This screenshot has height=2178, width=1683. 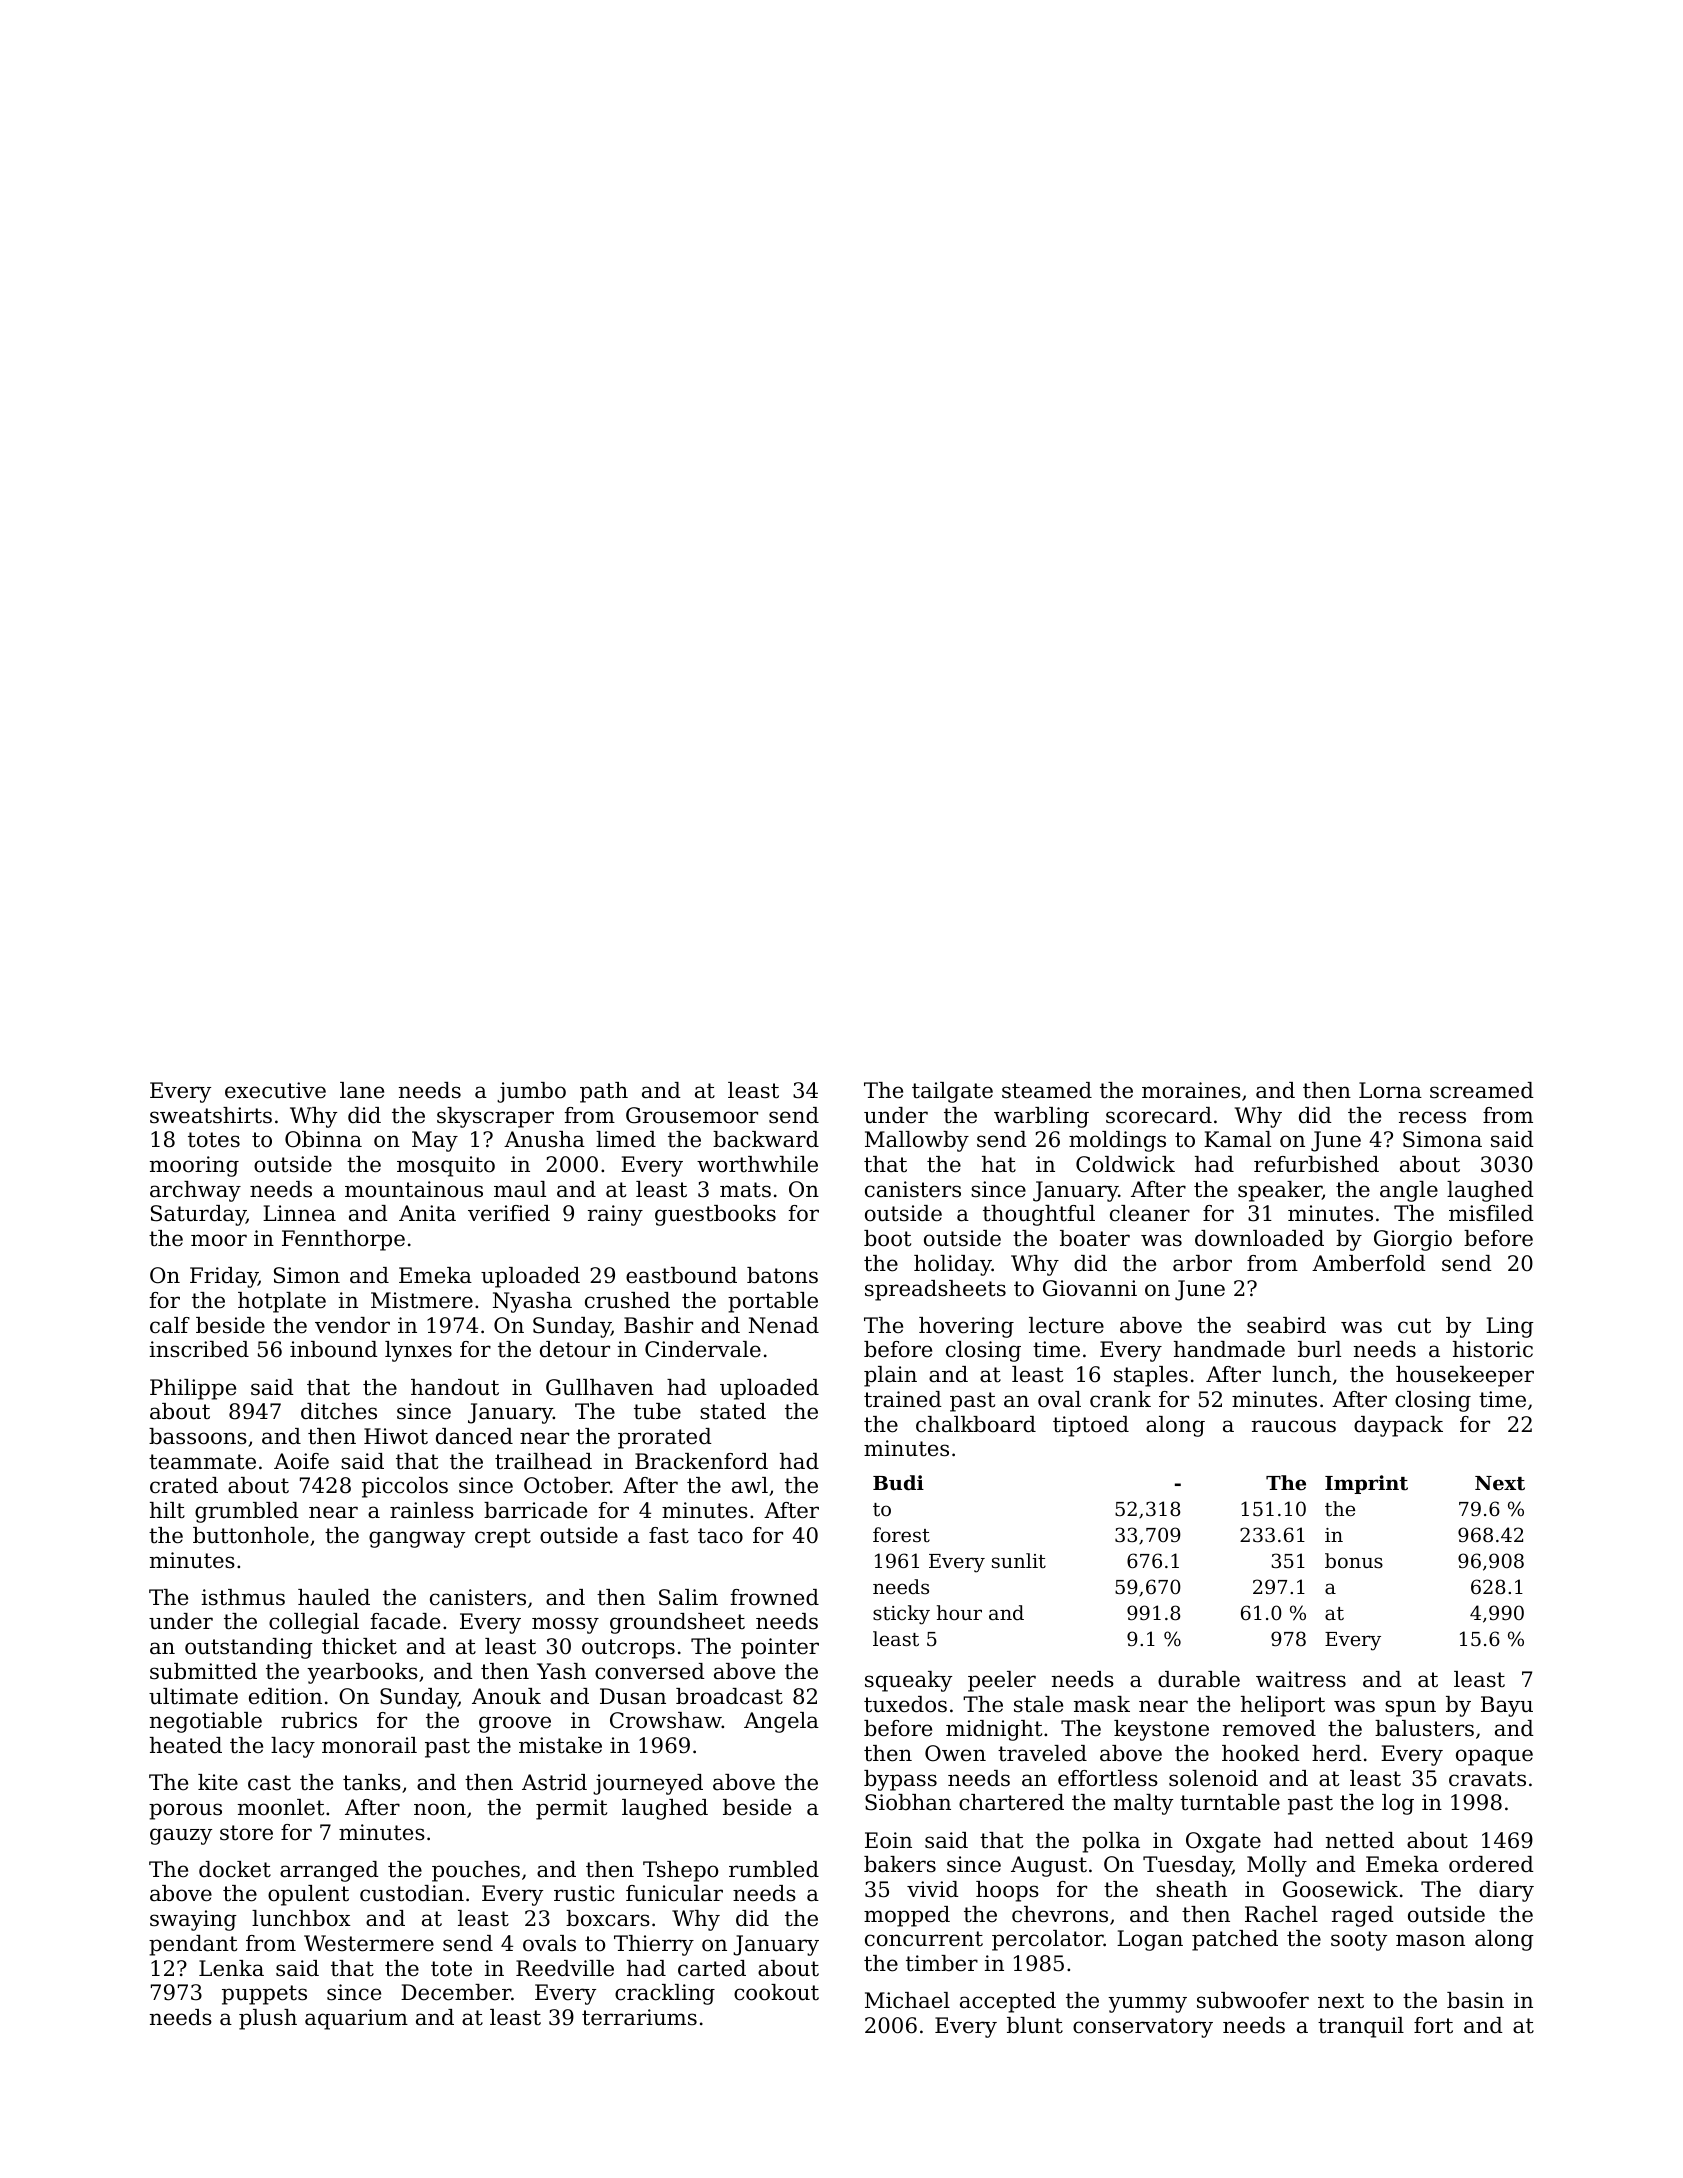 I want to click on chevrons, so click(x=1060, y=1914).
